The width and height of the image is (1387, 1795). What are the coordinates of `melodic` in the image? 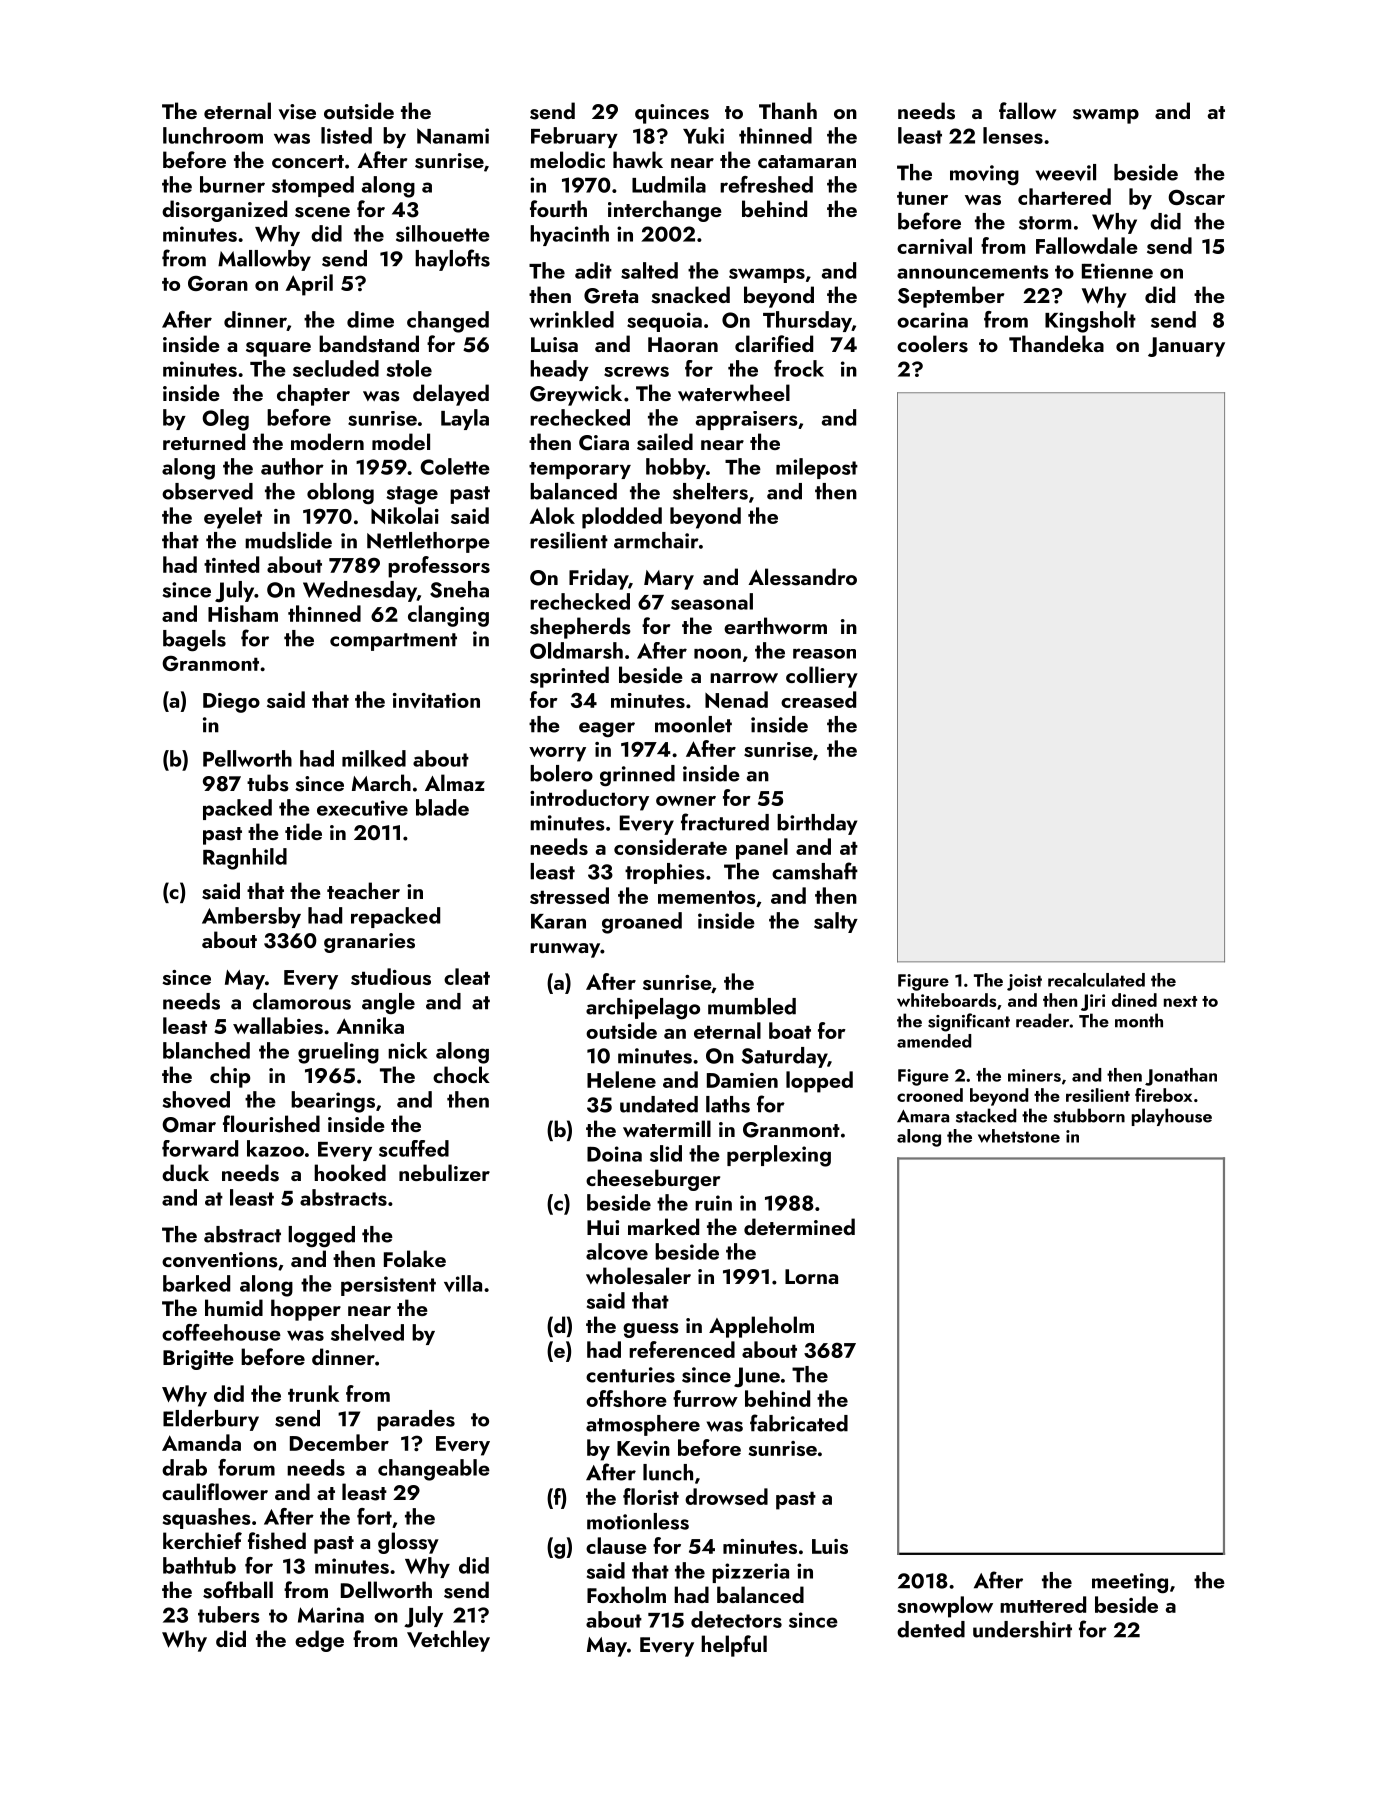 It's located at (567, 159).
